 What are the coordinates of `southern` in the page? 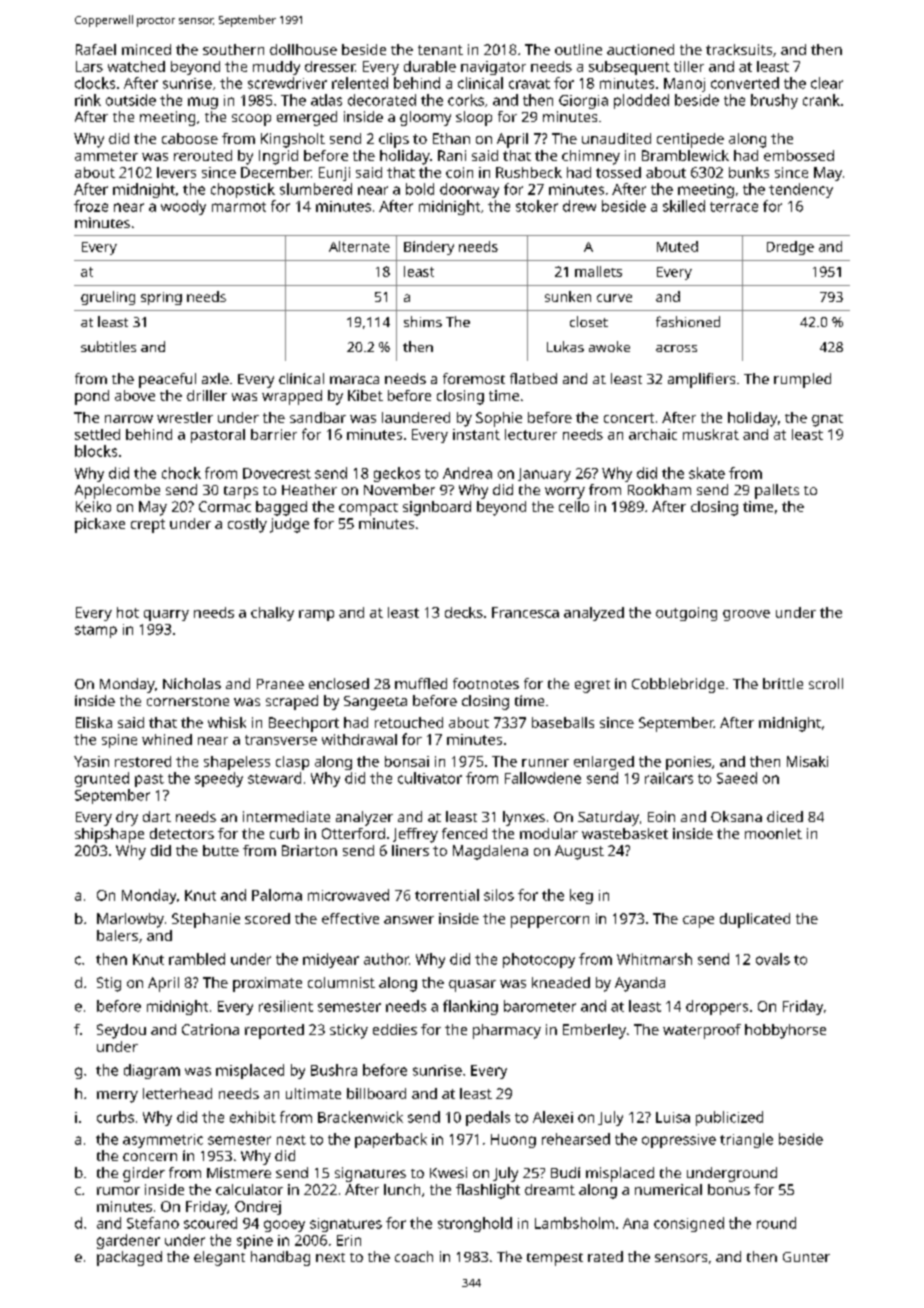 It's located at (233, 49).
